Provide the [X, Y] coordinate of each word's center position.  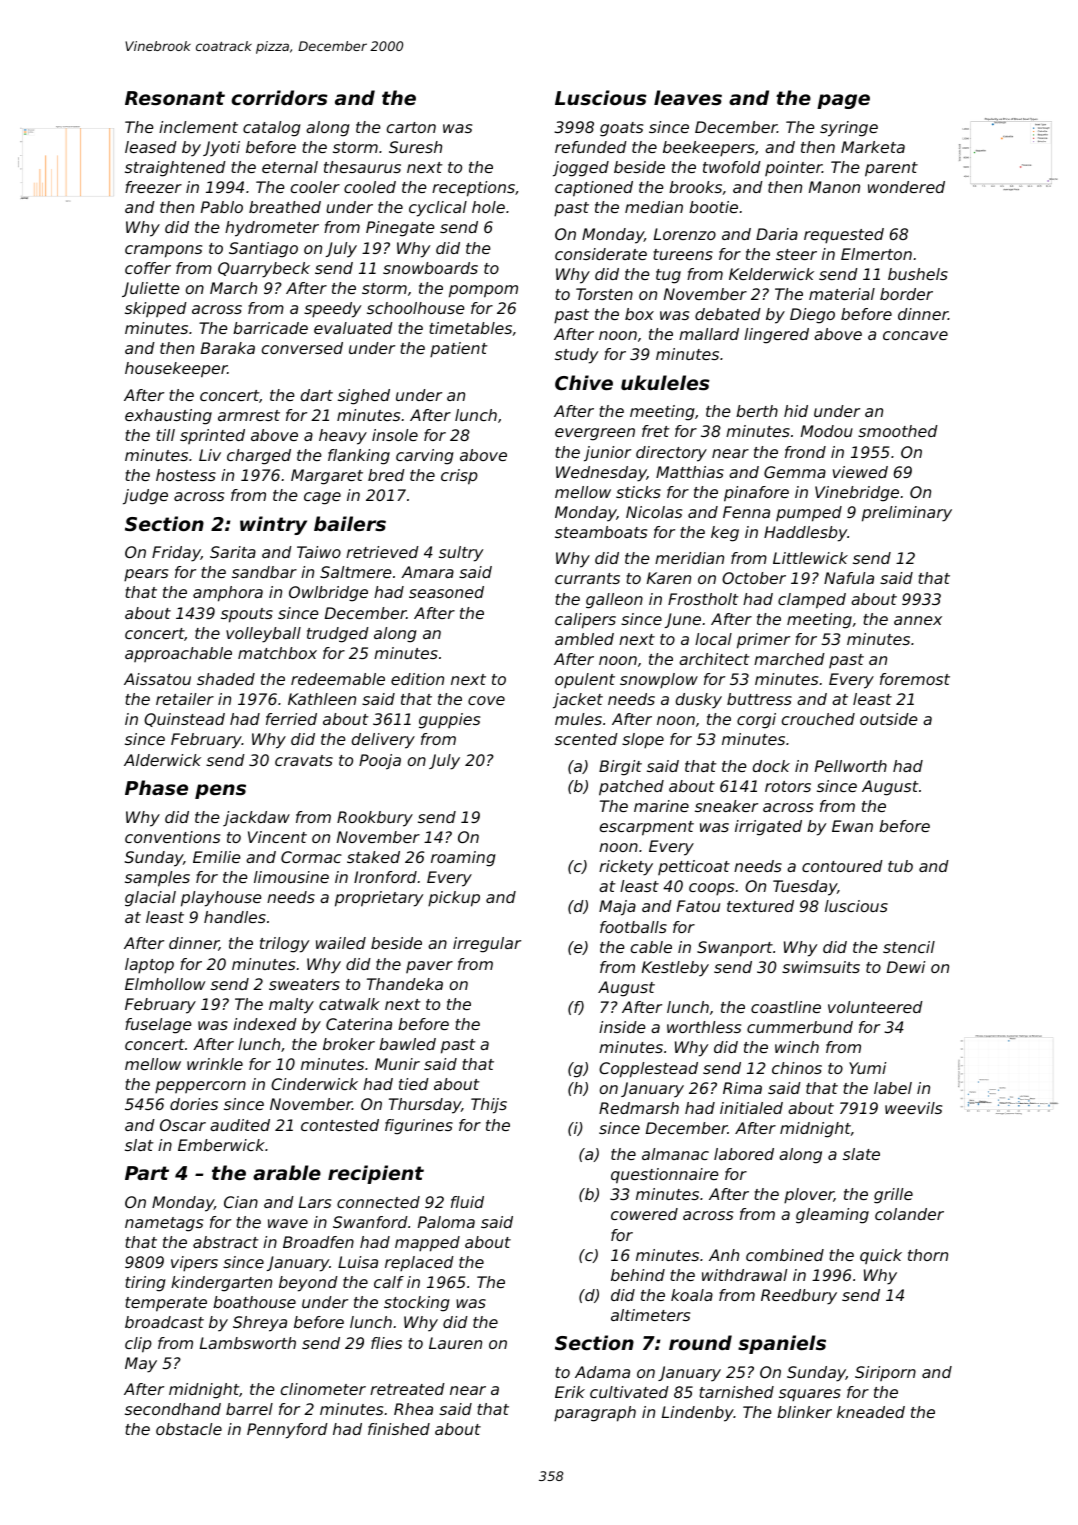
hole [488, 207]
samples [157, 879]
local [713, 639]
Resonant [175, 98]
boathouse [254, 1302]
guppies [449, 721]
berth [757, 411]
